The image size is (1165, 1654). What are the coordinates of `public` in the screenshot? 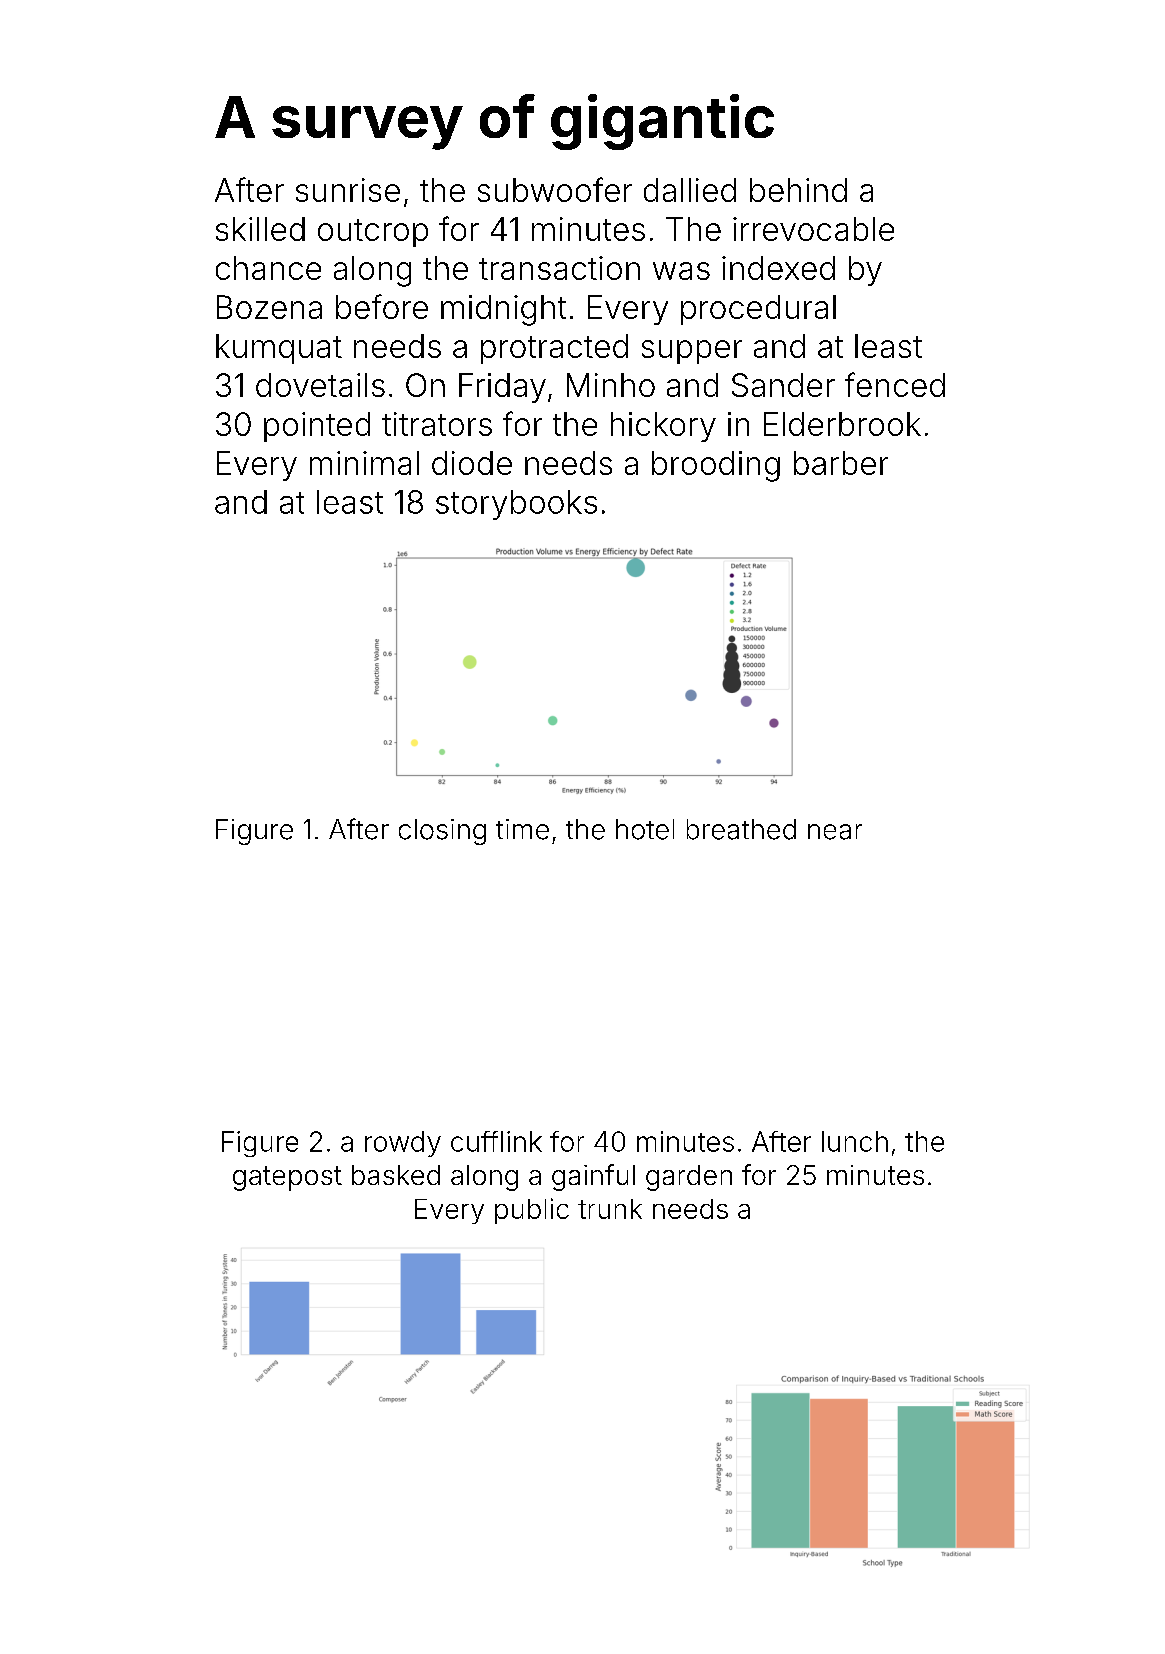 It's located at (532, 1211).
